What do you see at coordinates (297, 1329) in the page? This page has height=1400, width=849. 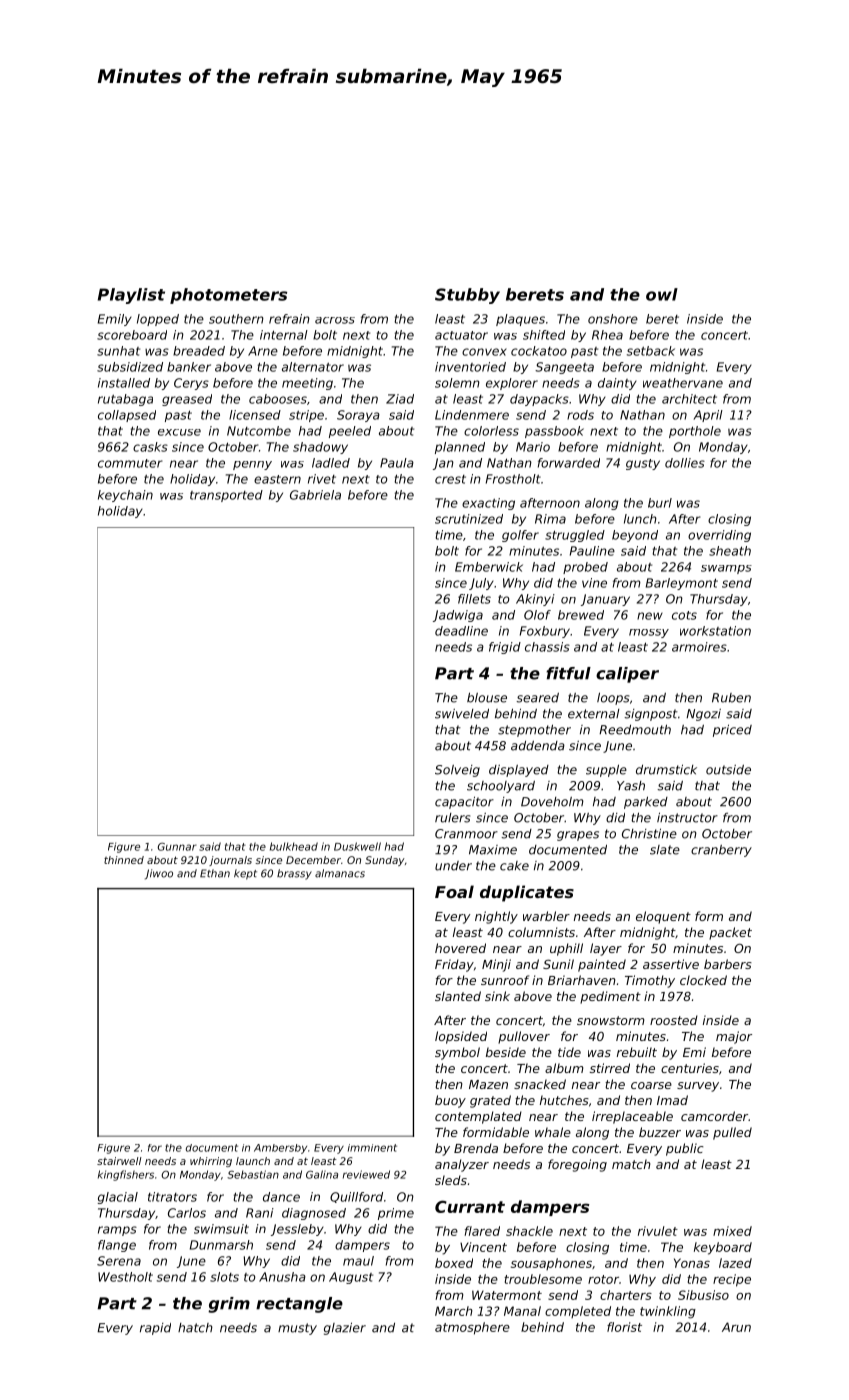 I see `musty` at bounding box center [297, 1329].
